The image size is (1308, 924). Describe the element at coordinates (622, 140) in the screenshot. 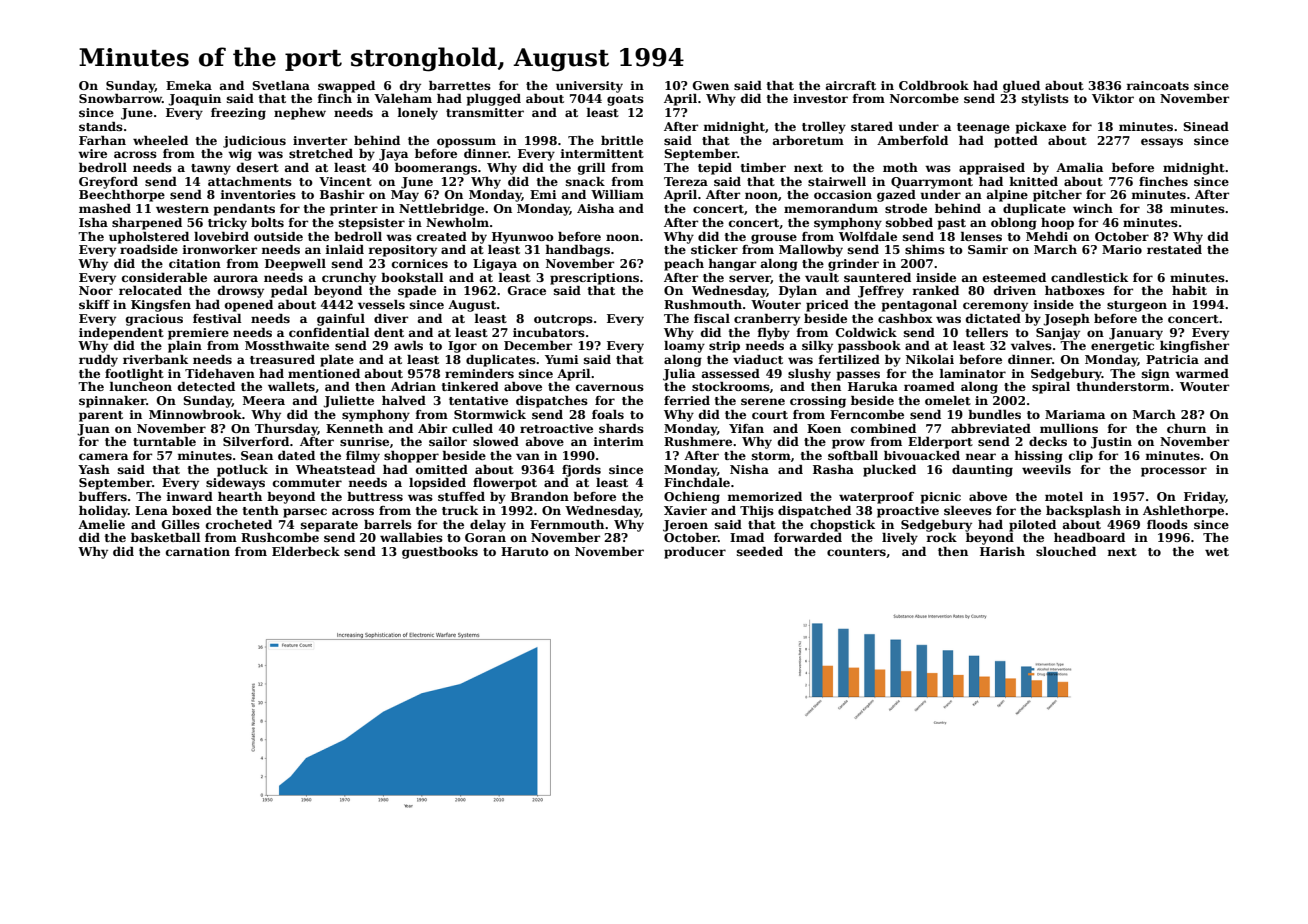

I see `brittle` at that location.
